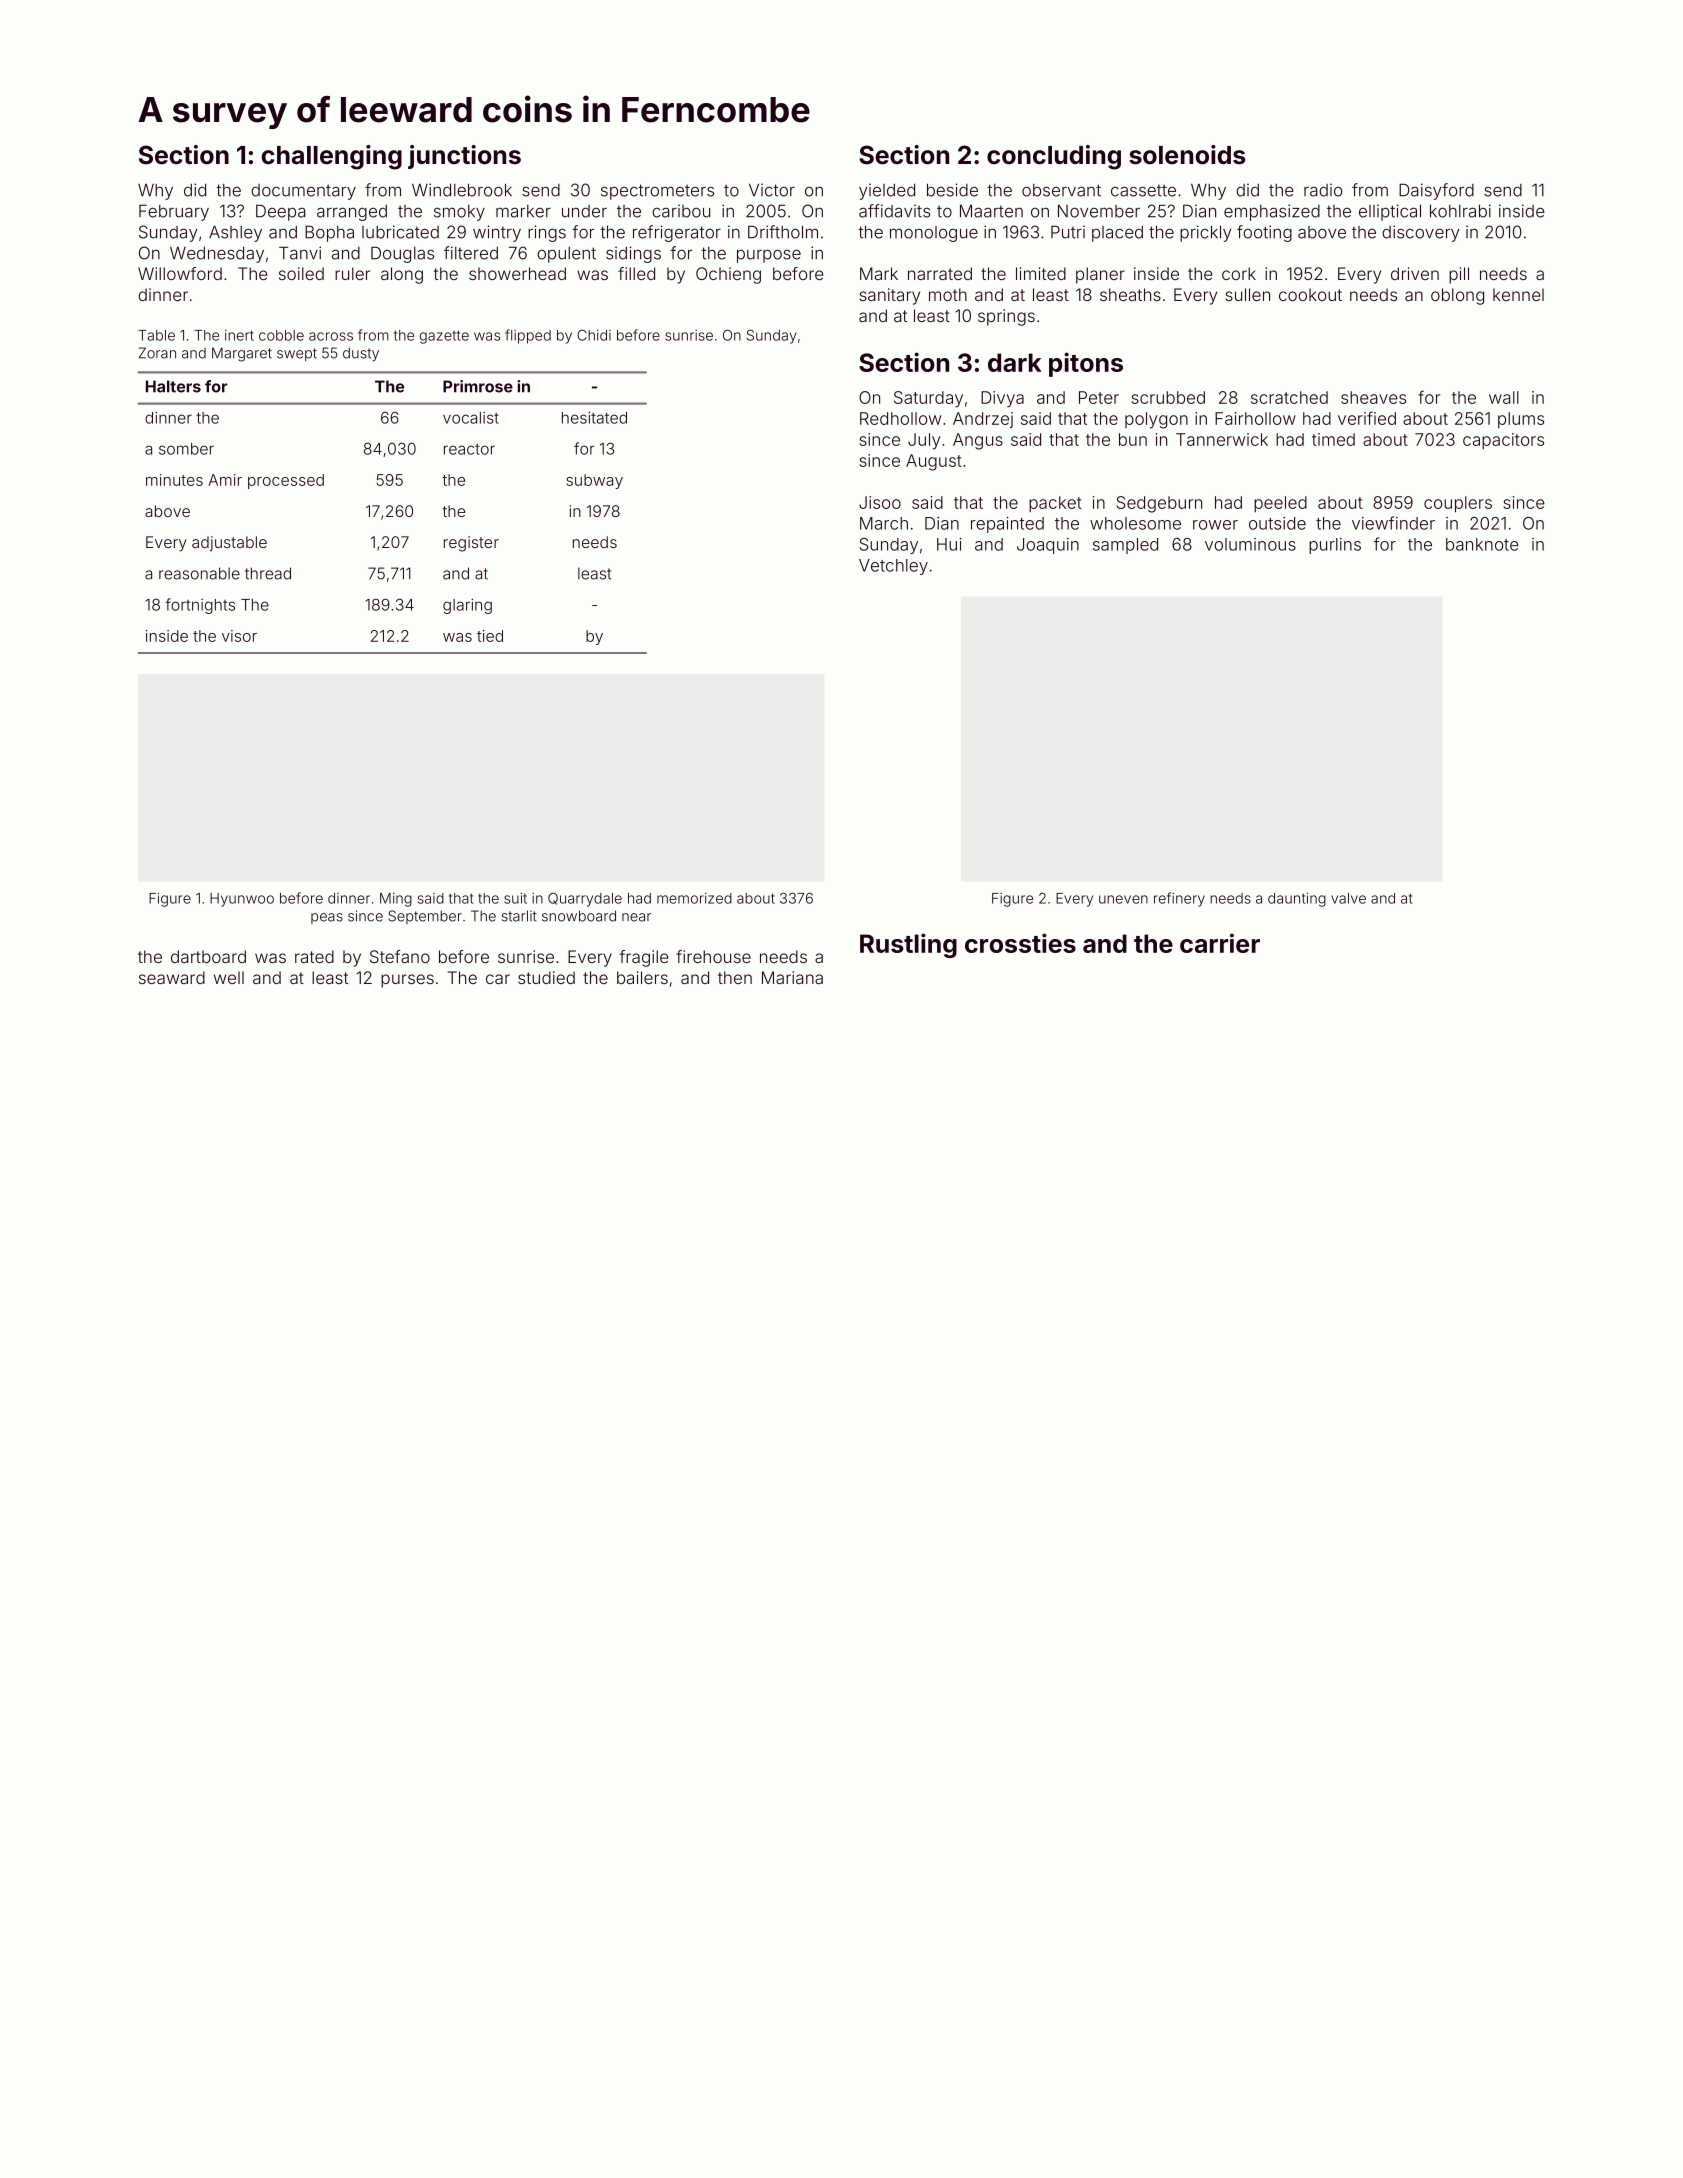  What do you see at coordinates (694, 898) in the screenshot?
I see `memorized` at bounding box center [694, 898].
